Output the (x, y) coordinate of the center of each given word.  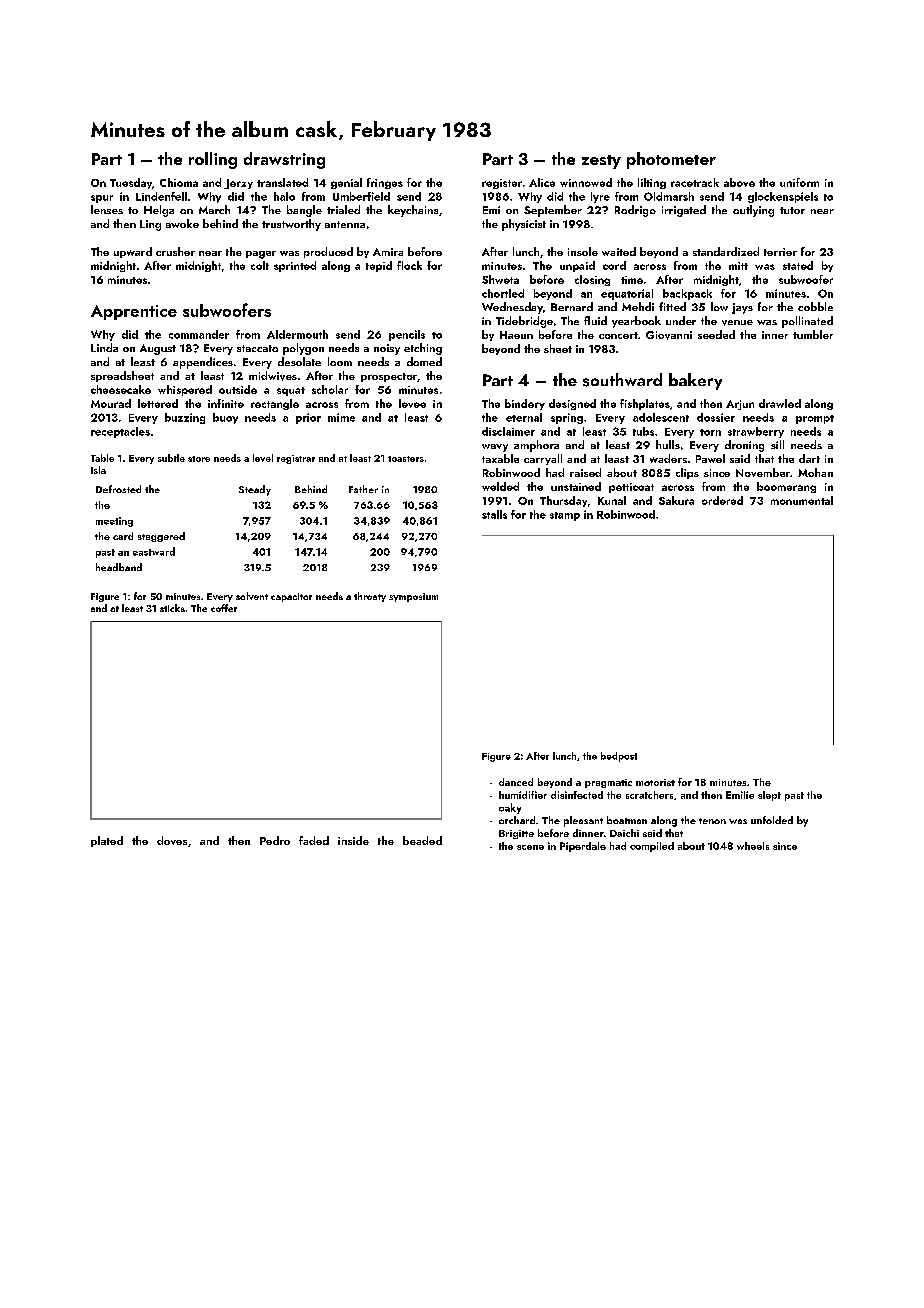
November (763, 472)
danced (516, 782)
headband (119, 567)
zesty (601, 162)
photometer (671, 160)
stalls (494, 514)
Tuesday (131, 183)
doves (172, 840)
